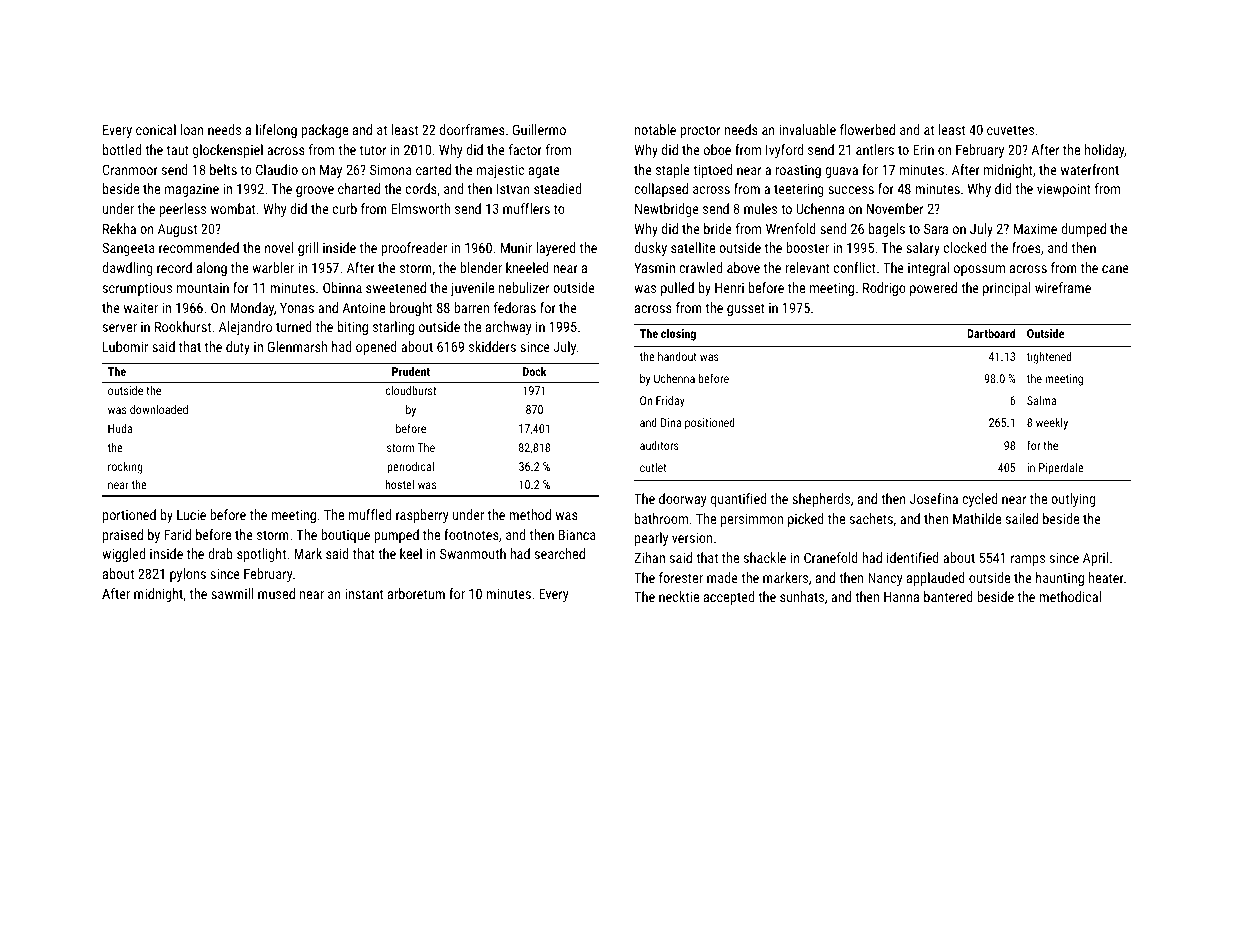 The height and width of the screenshot is (952, 1233). Describe the element at coordinates (137, 289) in the screenshot. I see `scrumptious` at that location.
